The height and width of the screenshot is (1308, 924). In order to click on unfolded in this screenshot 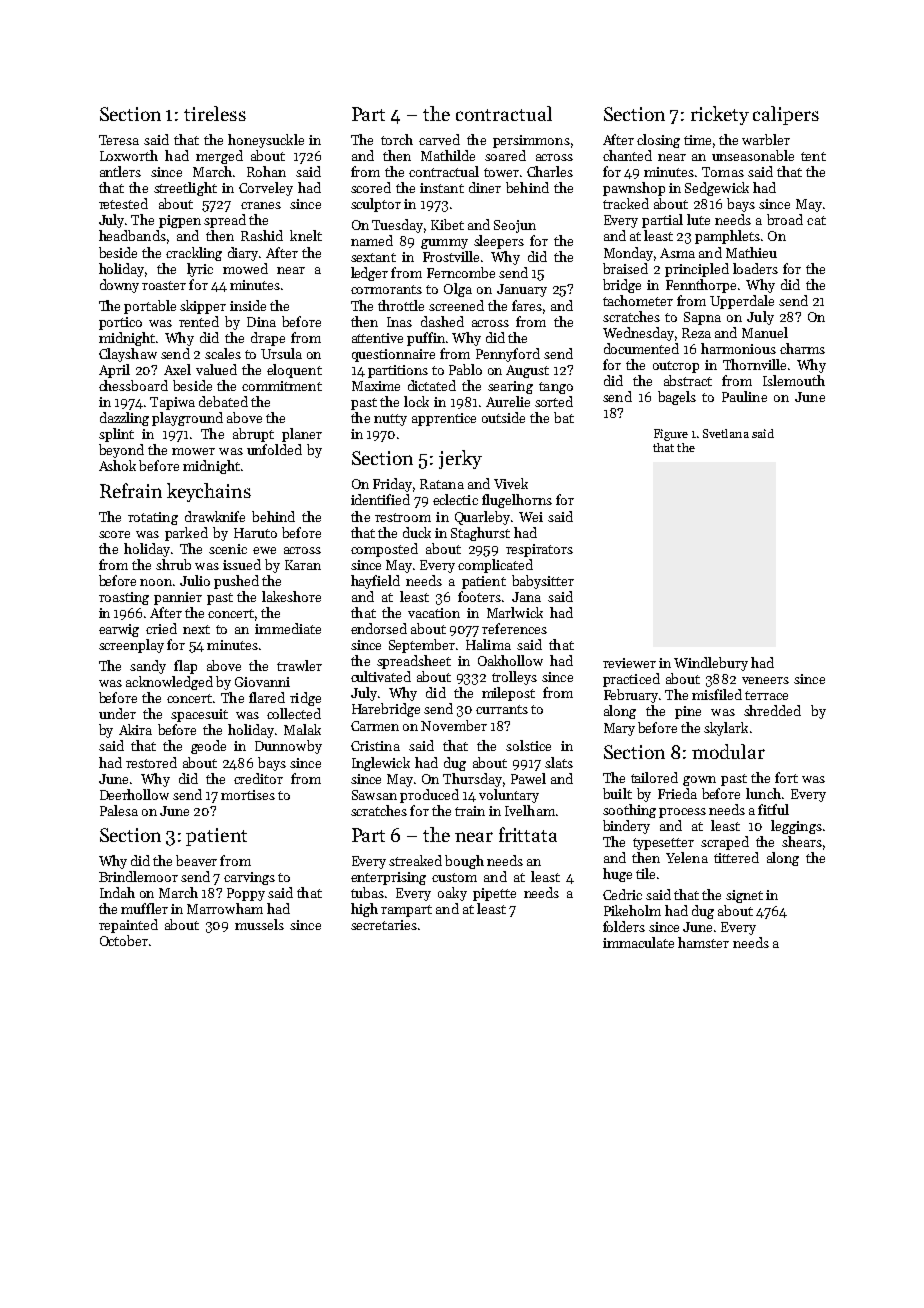, I will do `click(274, 449)`.
